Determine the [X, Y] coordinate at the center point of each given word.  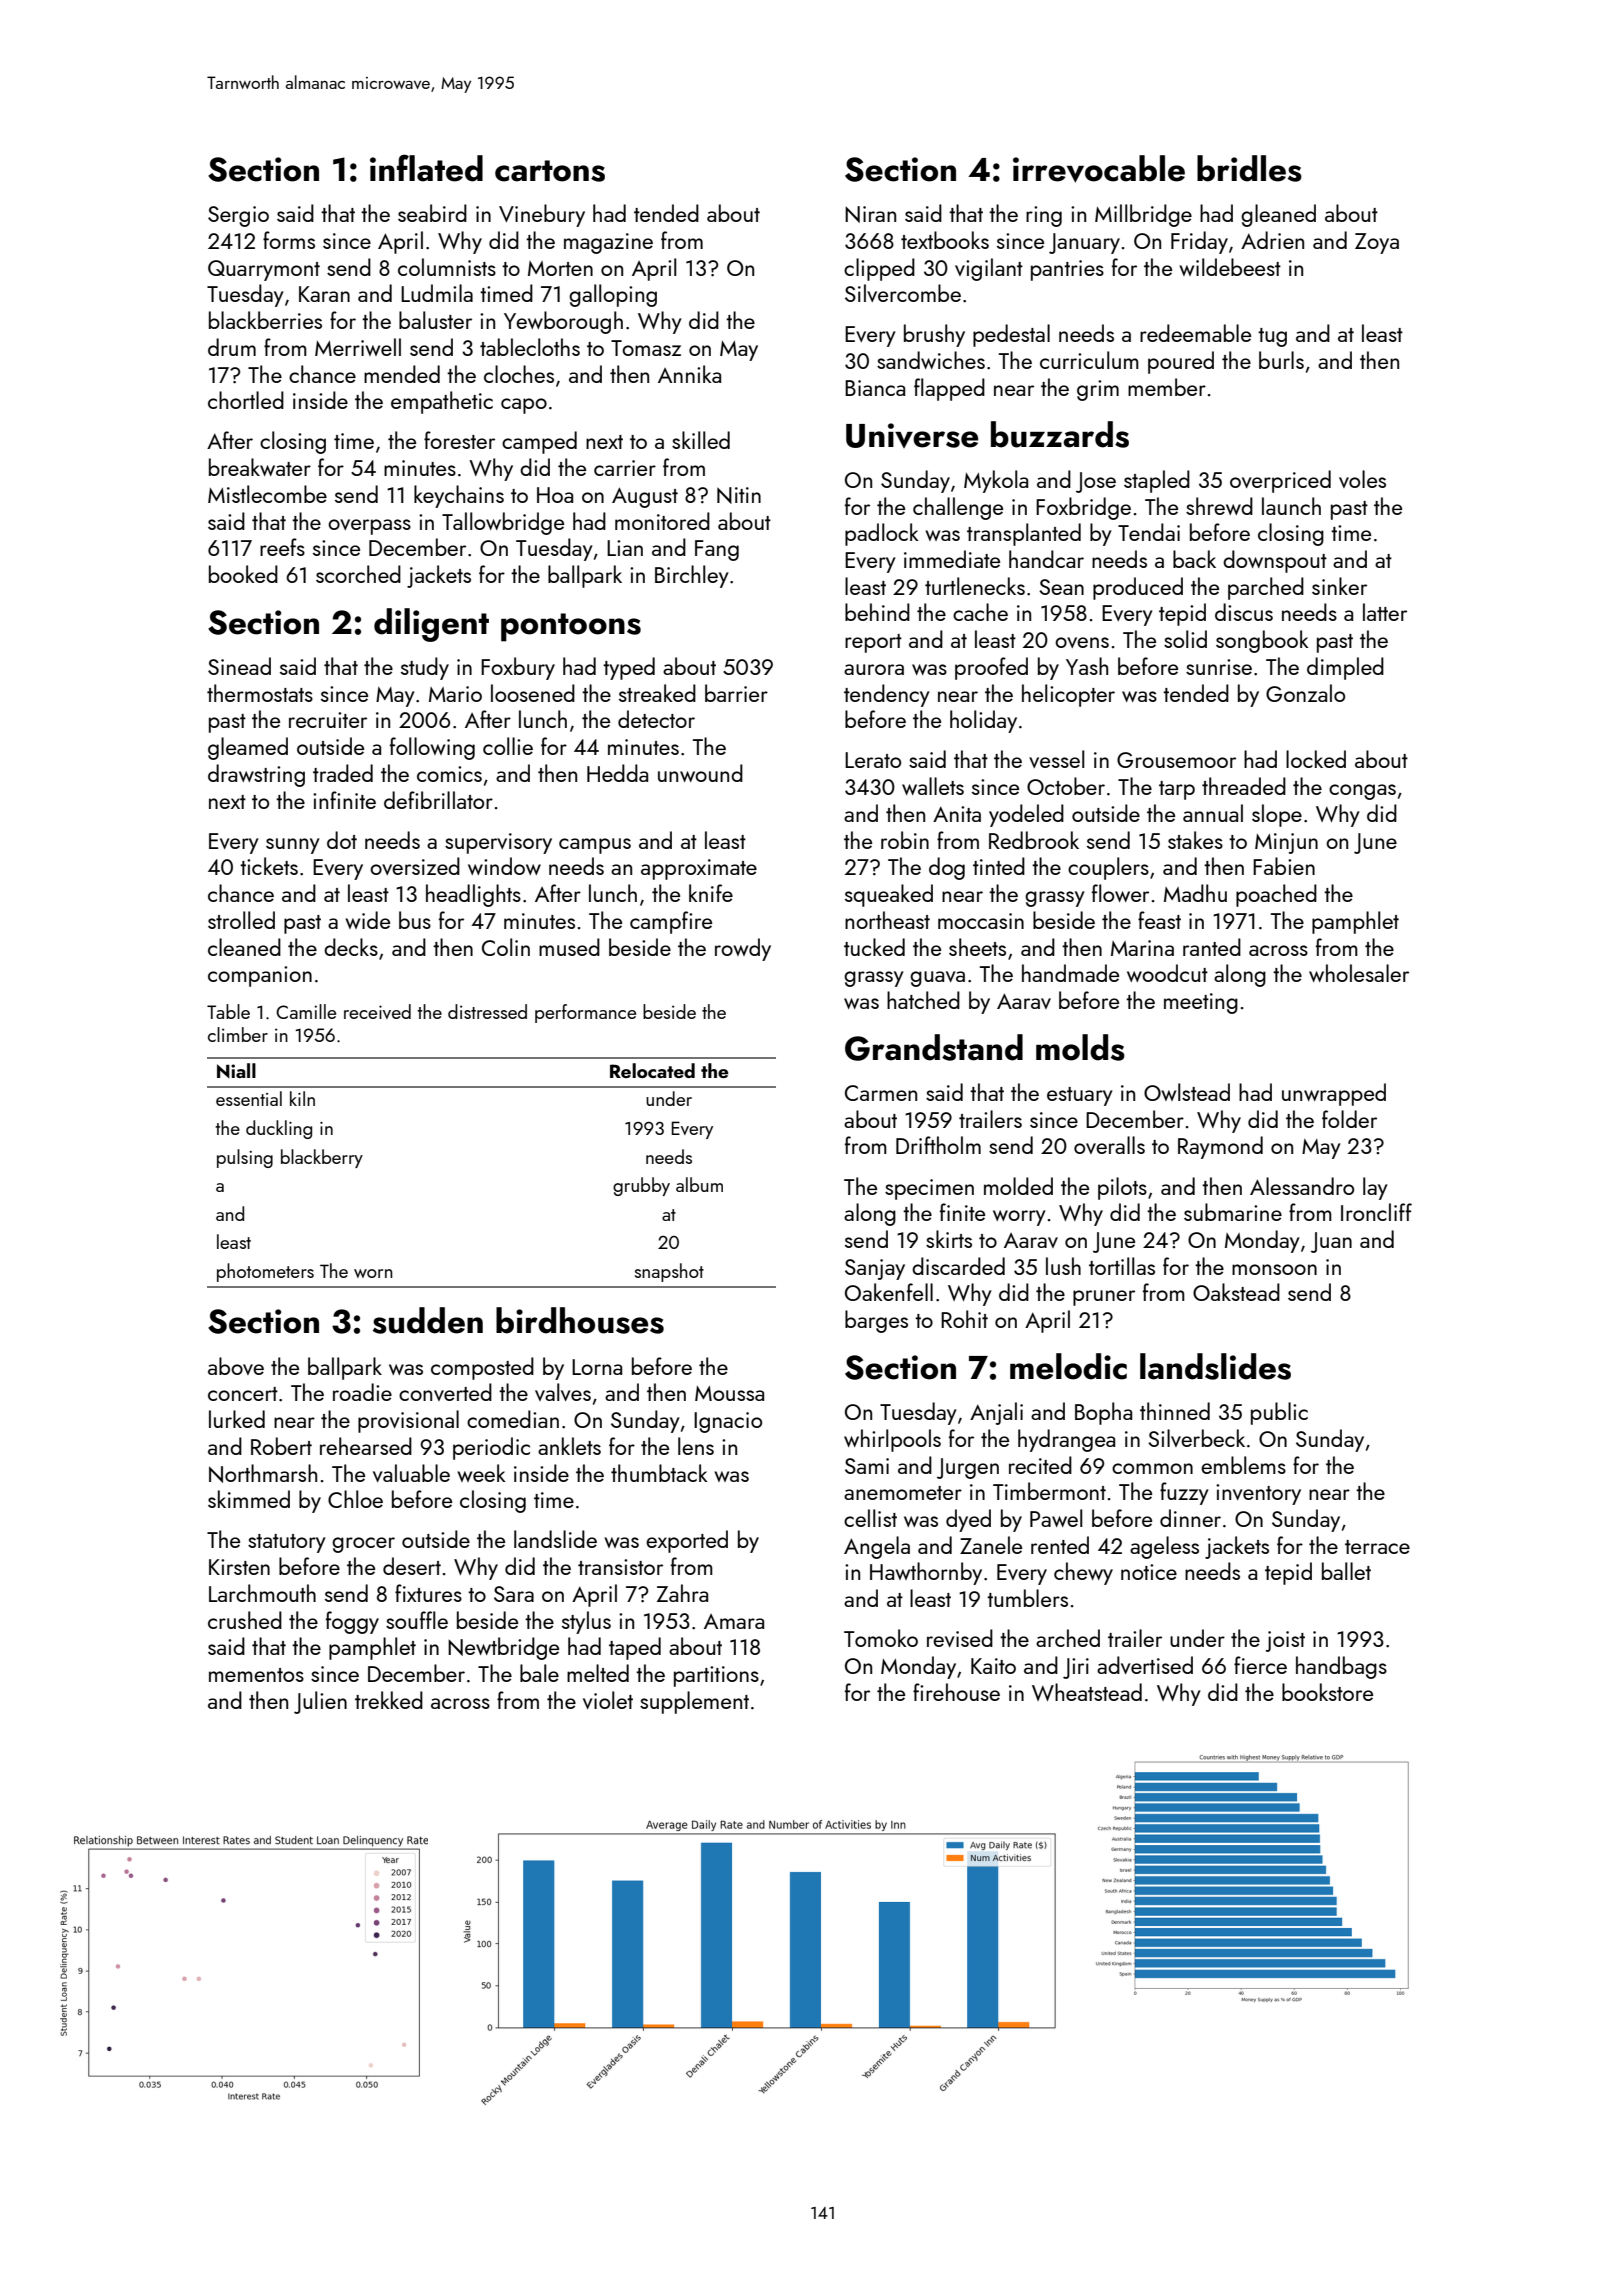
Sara [514, 1594]
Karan [324, 294]
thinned [1175, 1411]
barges [876, 1321]
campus [595, 846]
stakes [1195, 840]
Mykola [996, 481]
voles [1362, 479]
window [504, 866]
